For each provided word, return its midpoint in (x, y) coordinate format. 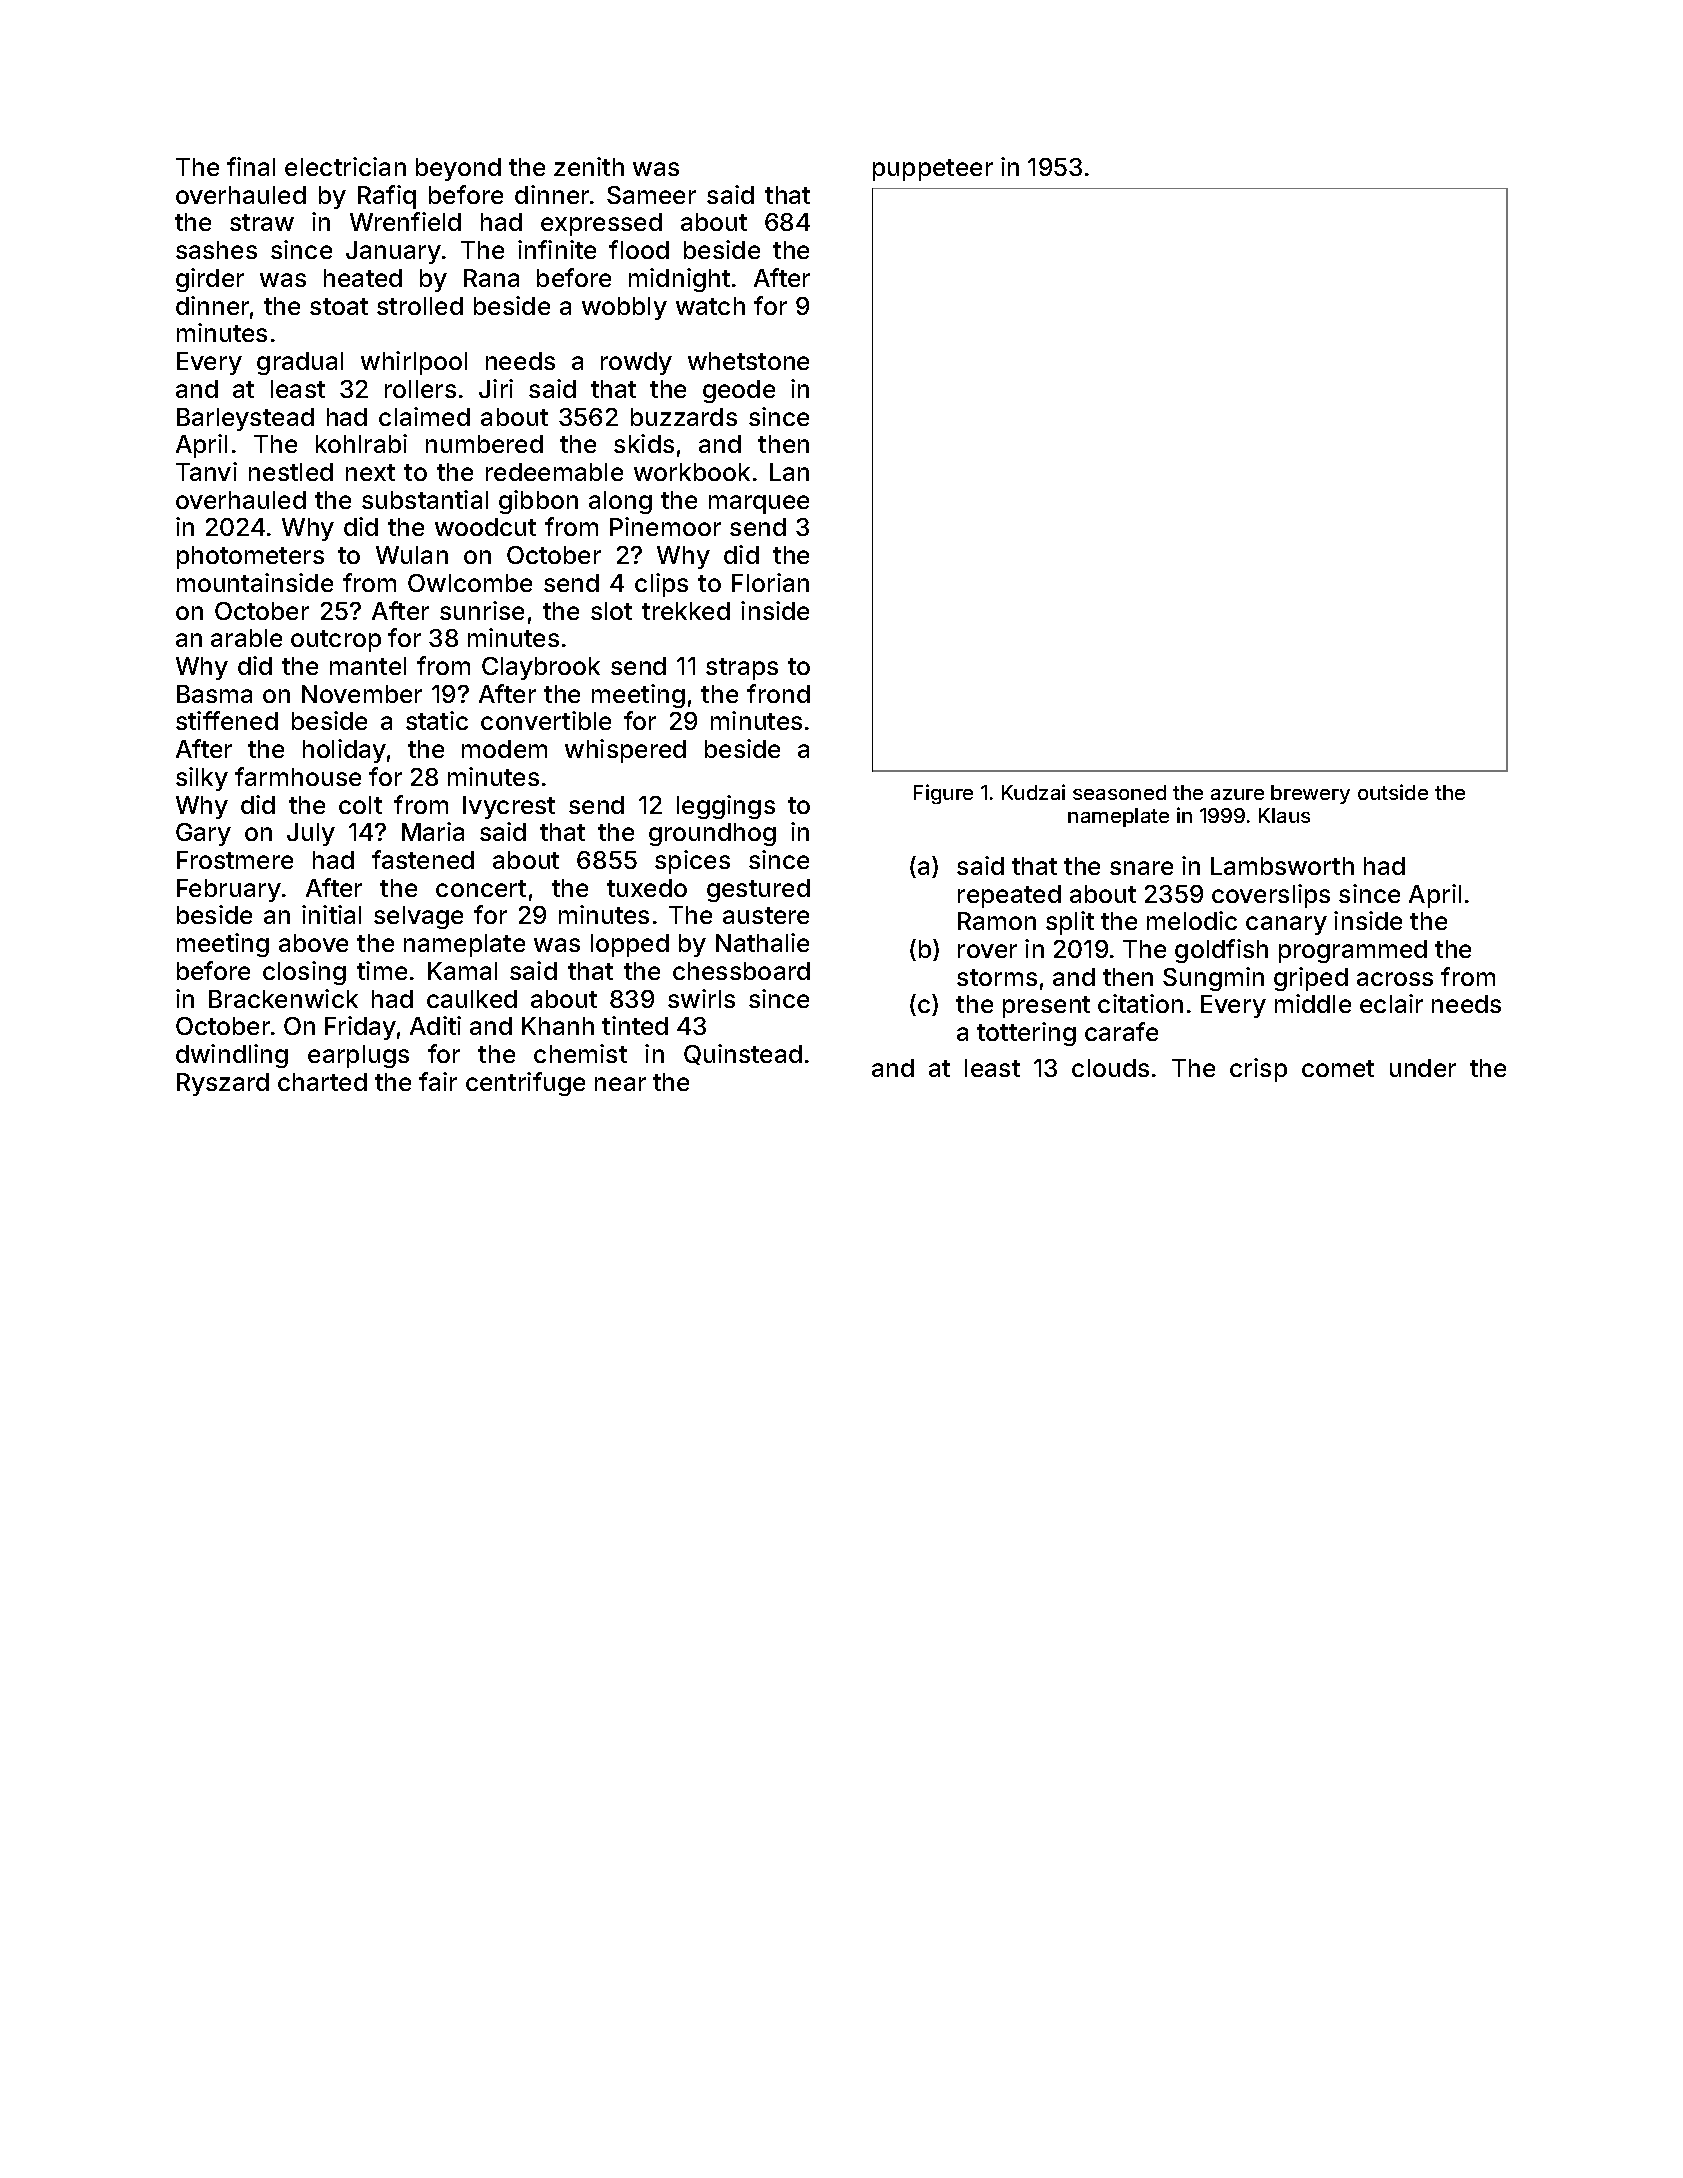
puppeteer (933, 170)
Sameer (651, 195)
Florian (770, 582)
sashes (216, 250)
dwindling (232, 1056)
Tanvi (206, 471)
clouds (1110, 1068)
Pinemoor (665, 526)
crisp (1258, 1070)
